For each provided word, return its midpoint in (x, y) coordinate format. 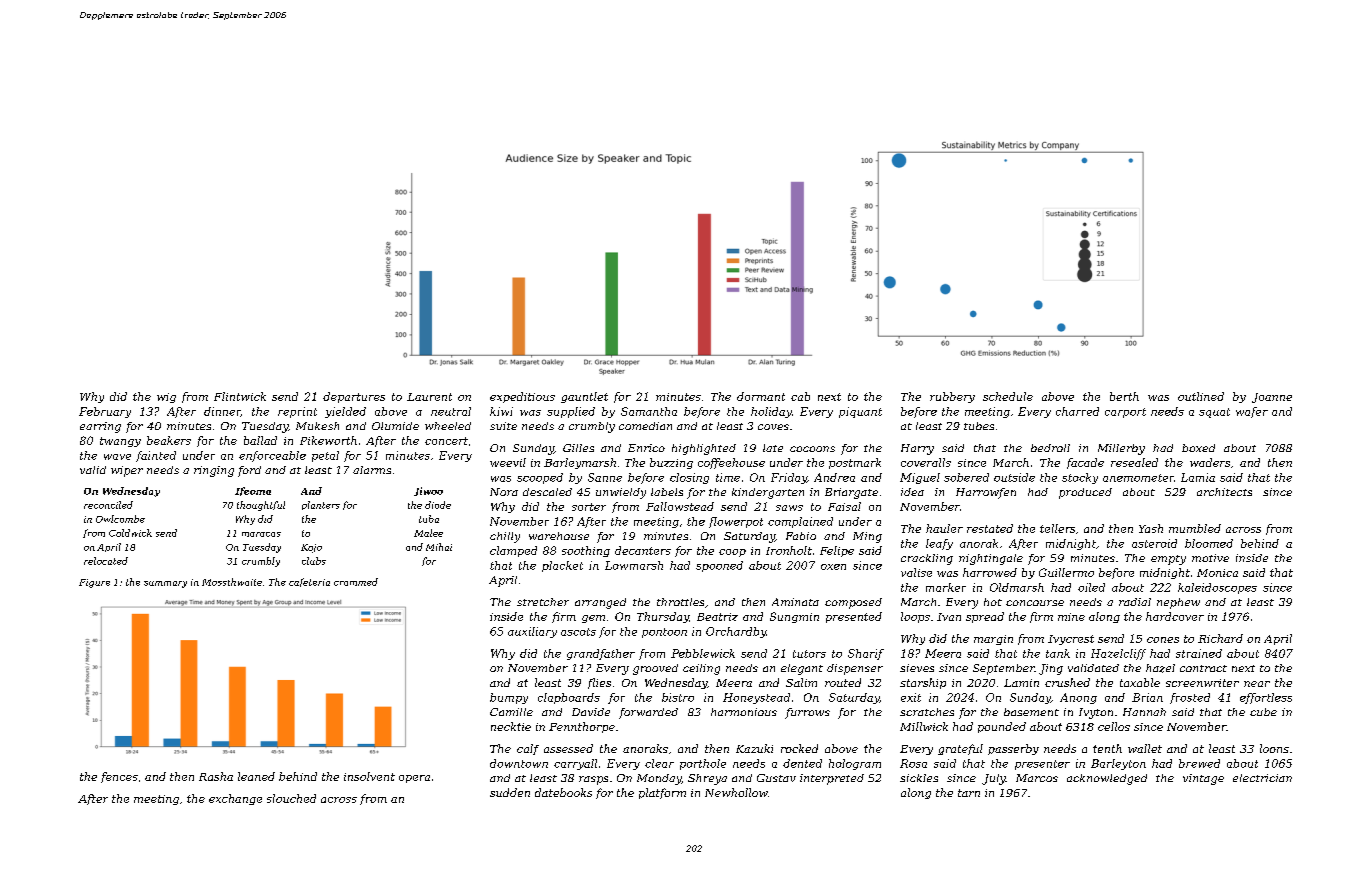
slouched (291, 798)
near (1257, 684)
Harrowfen (986, 493)
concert (446, 441)
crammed (356, 582)
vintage (1203, 779)
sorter (589, 507)
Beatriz (717, 617)
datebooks (563, 792)
